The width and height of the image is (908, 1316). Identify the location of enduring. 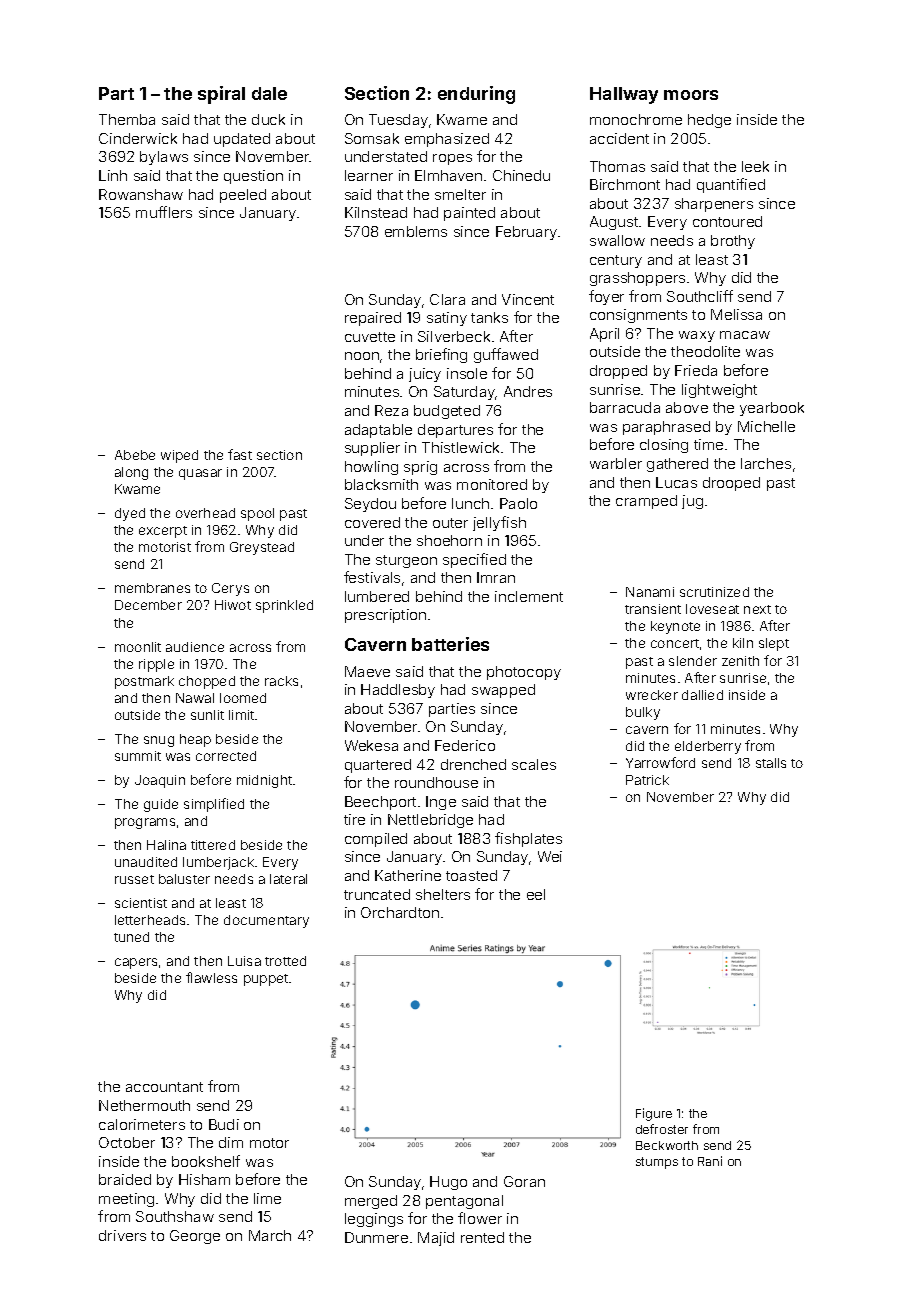
(476, 95).
